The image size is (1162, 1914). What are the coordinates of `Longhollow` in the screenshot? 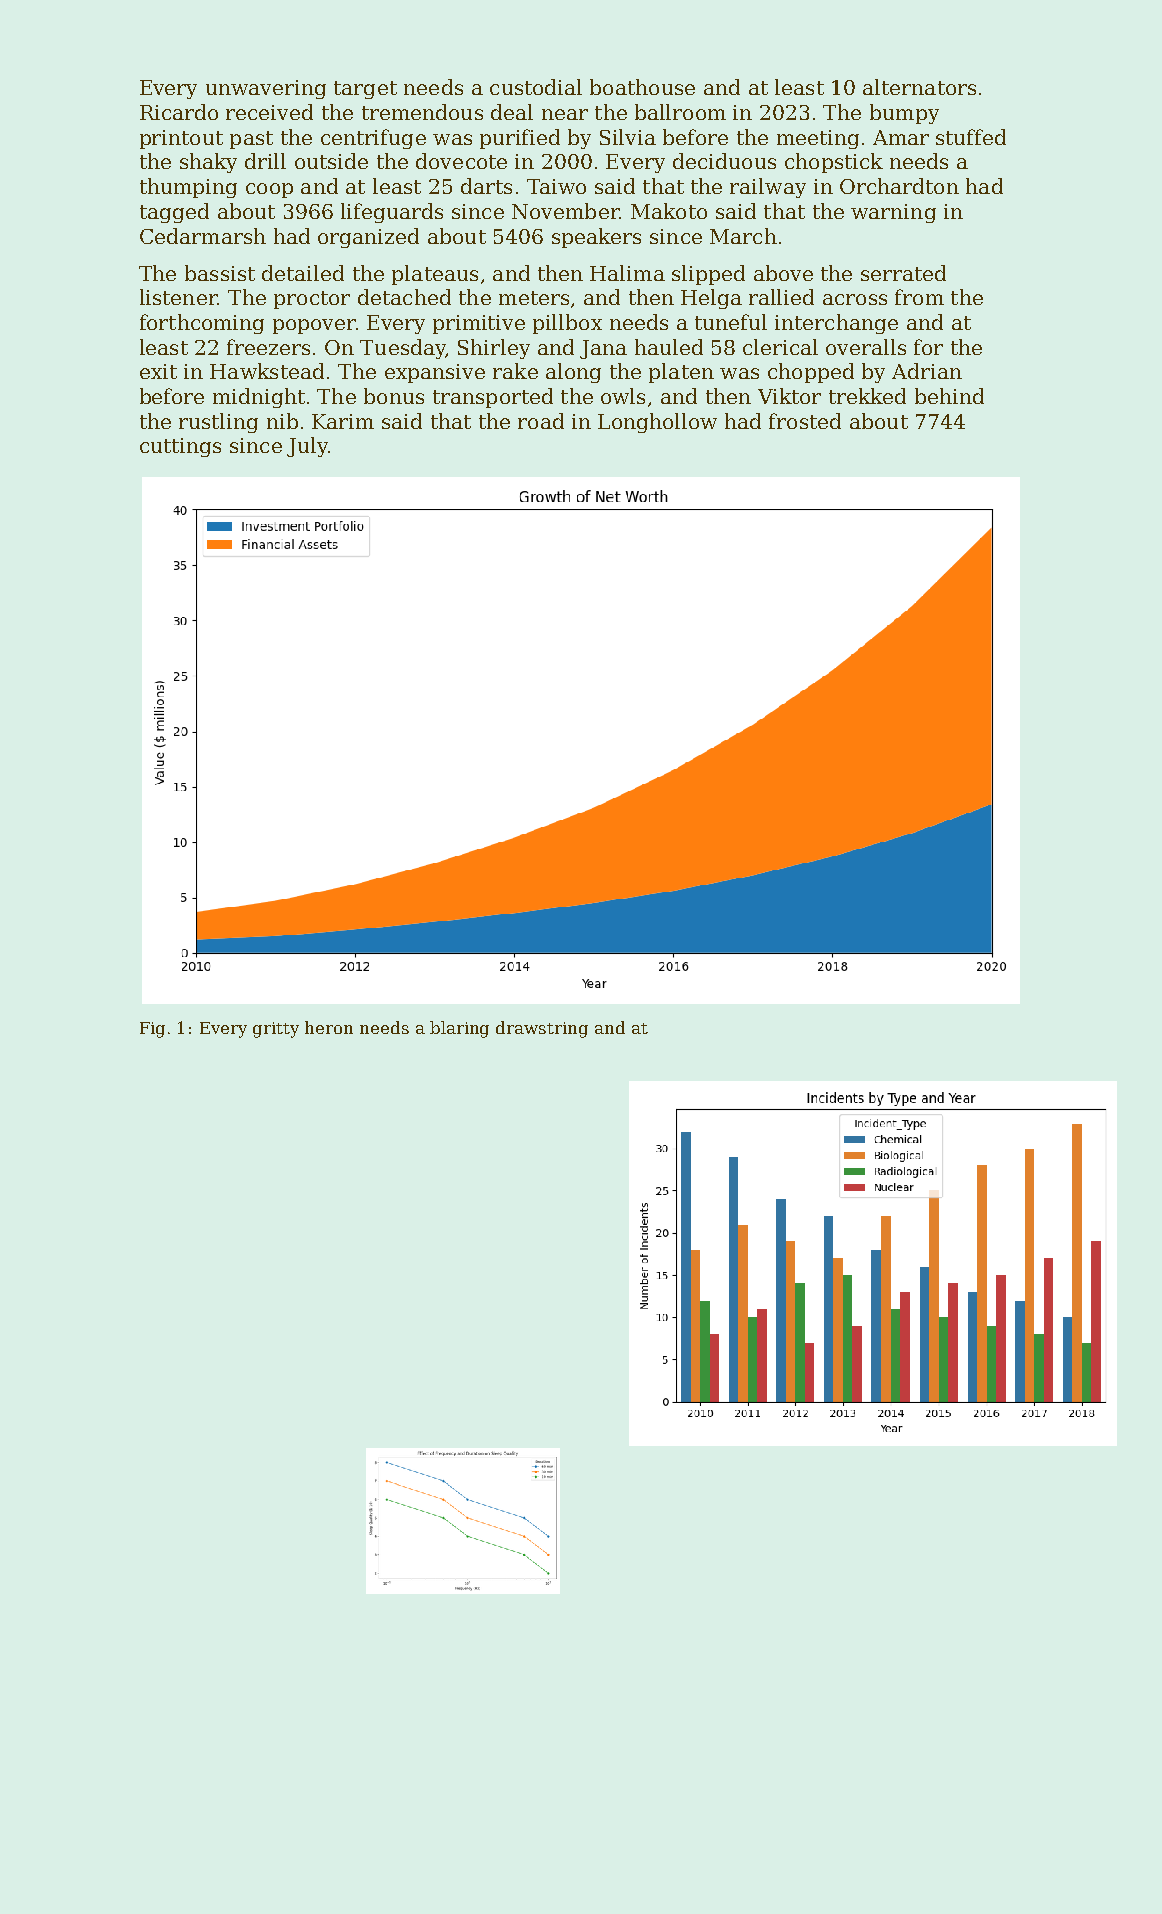 It's located at (657, 423).
